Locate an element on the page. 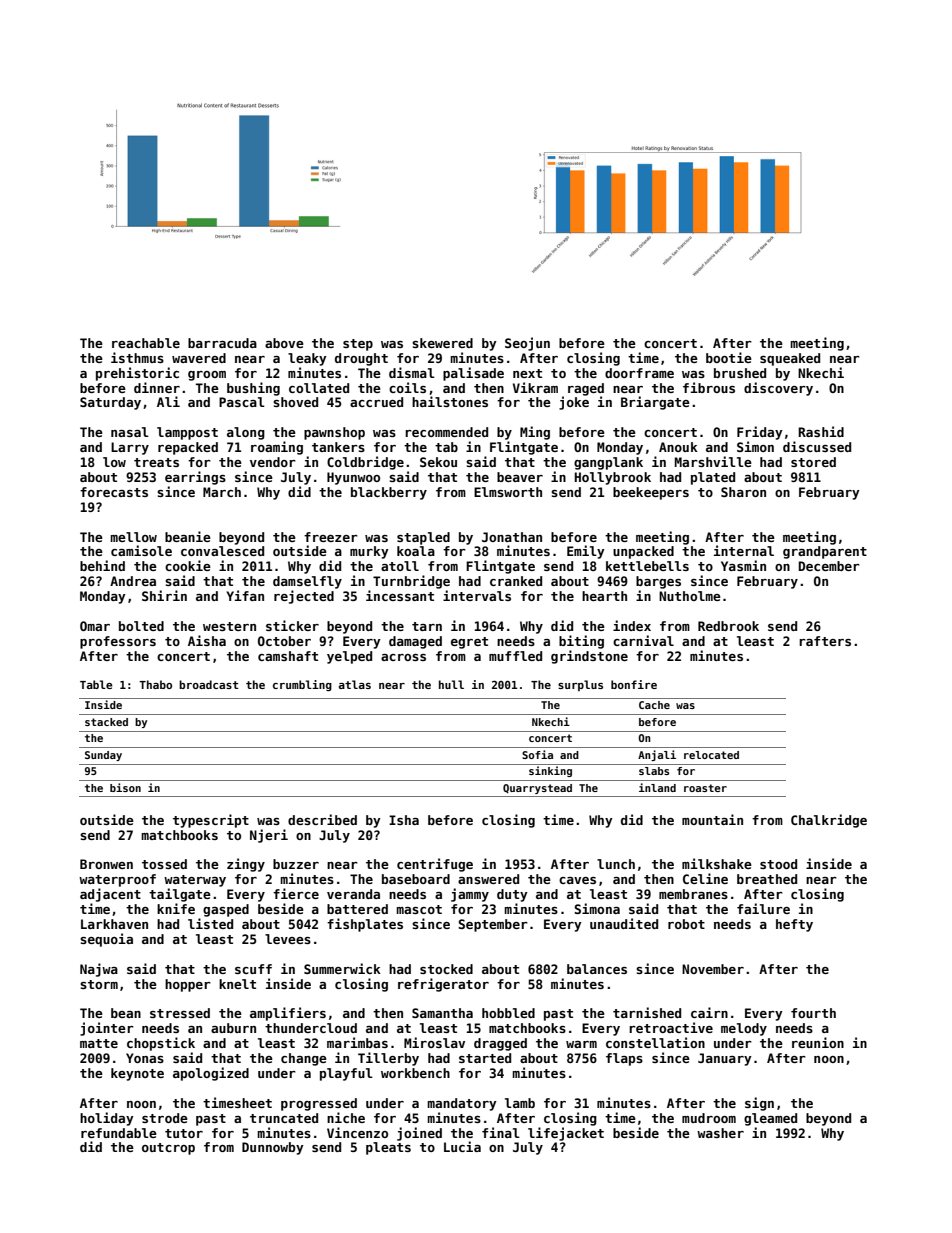 The image size is (952, 1233). squeaked is located at coordinates (790, 359).
